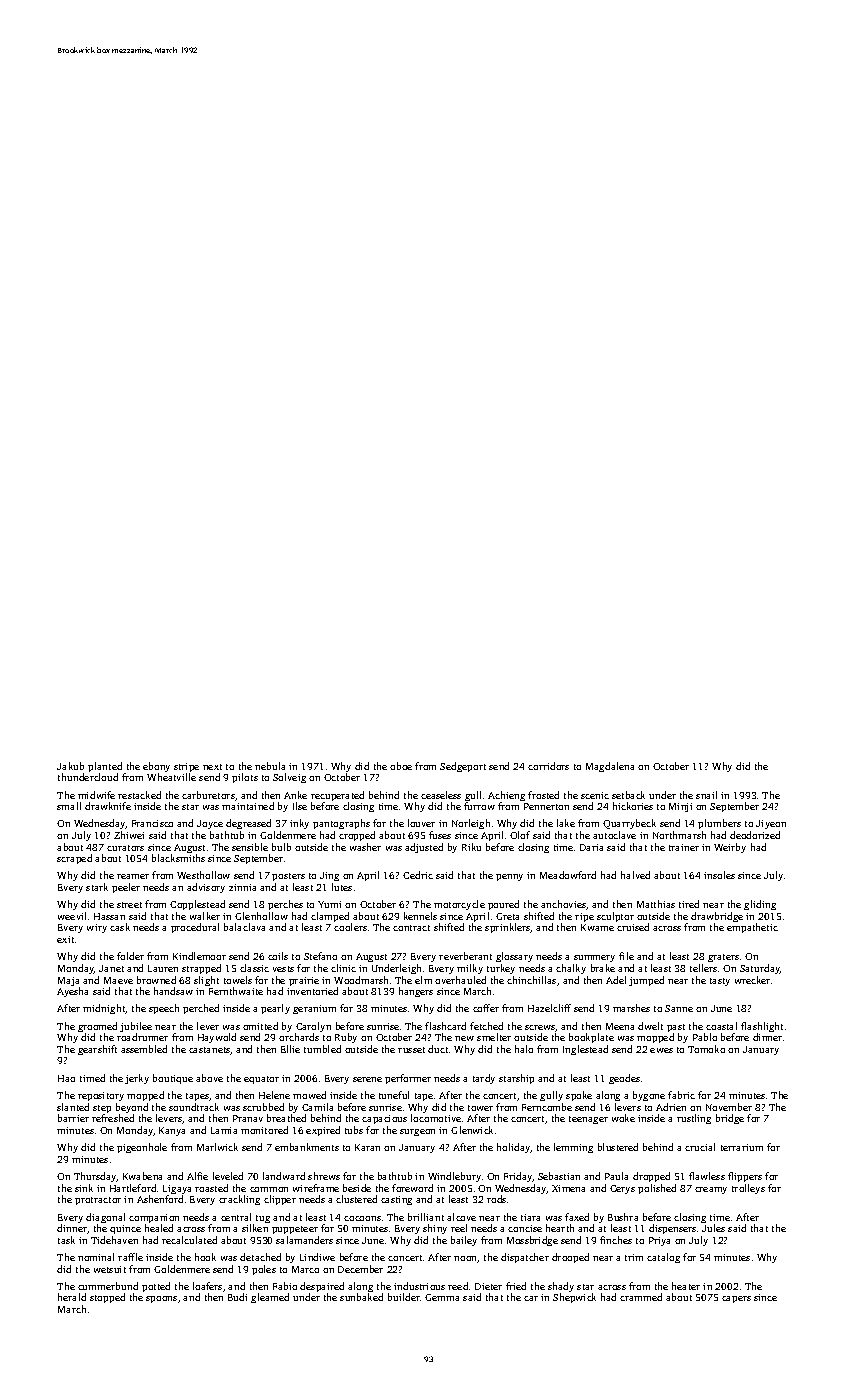 The width and height of the image is (849, 1400). Describe the element at coordinates (441, 795) in the image. I see `ceaseless` at that location.
